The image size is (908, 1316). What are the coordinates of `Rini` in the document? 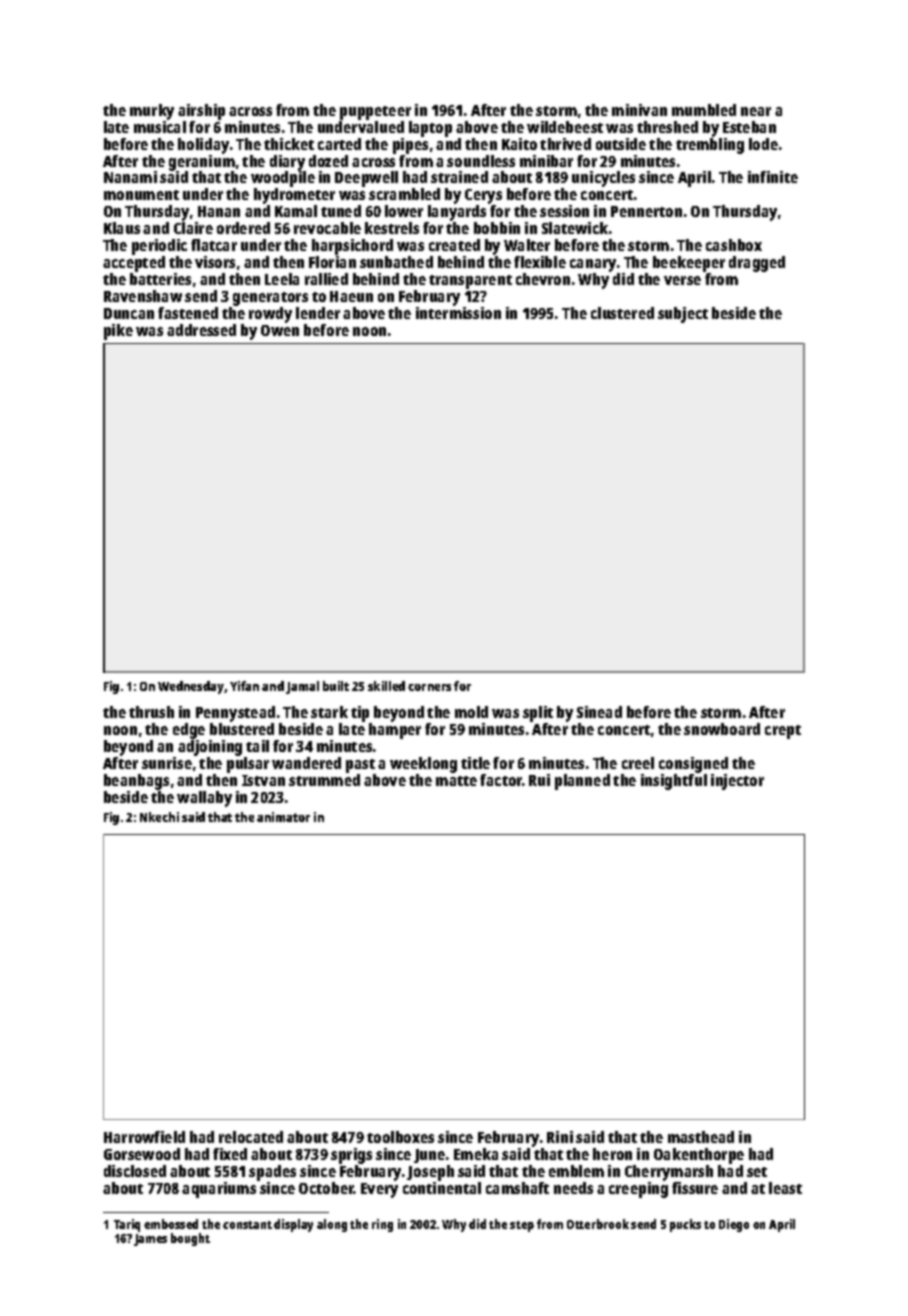 It's located at (560, 1137).
